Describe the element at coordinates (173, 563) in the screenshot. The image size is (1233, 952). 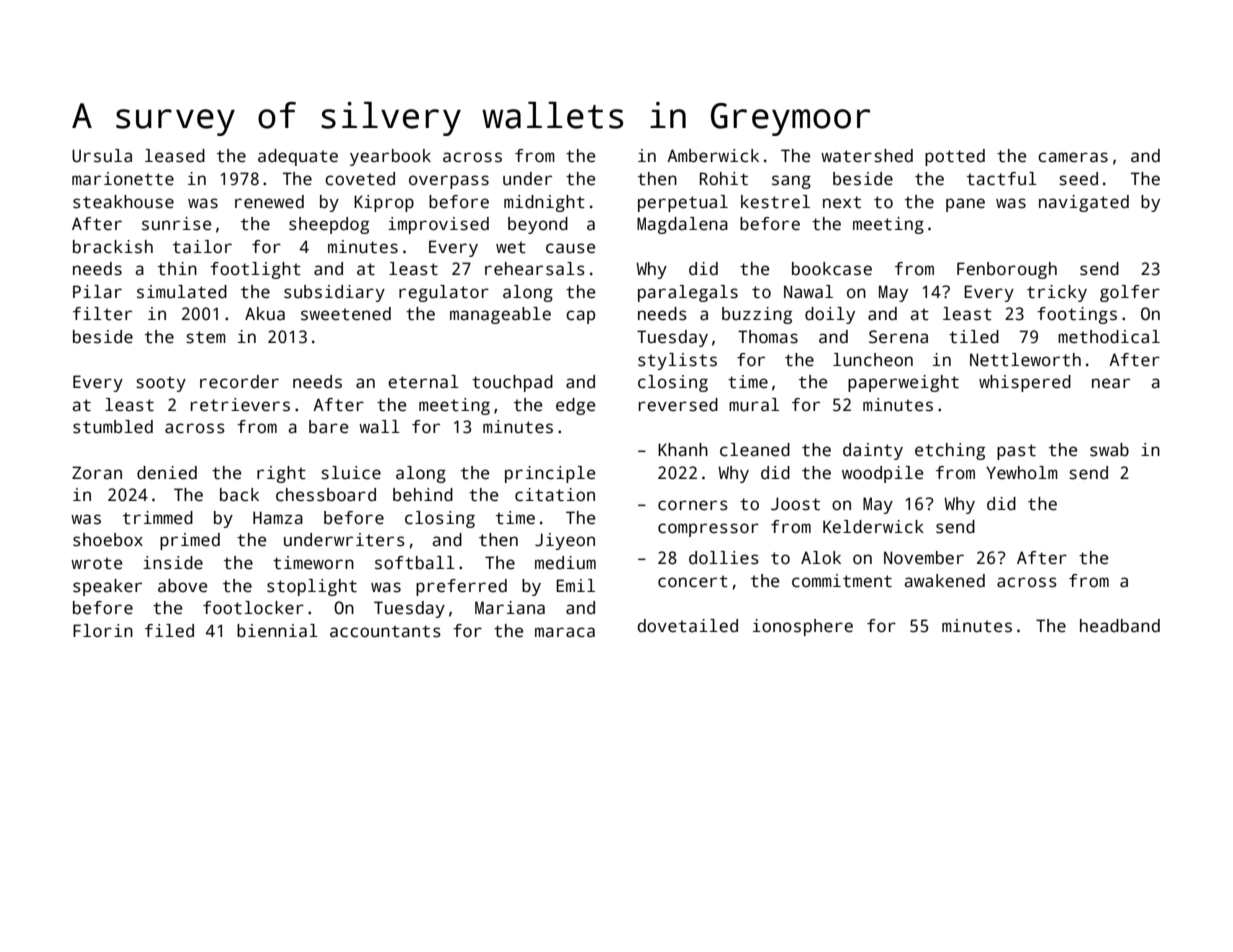
I see `inside` at that location.
